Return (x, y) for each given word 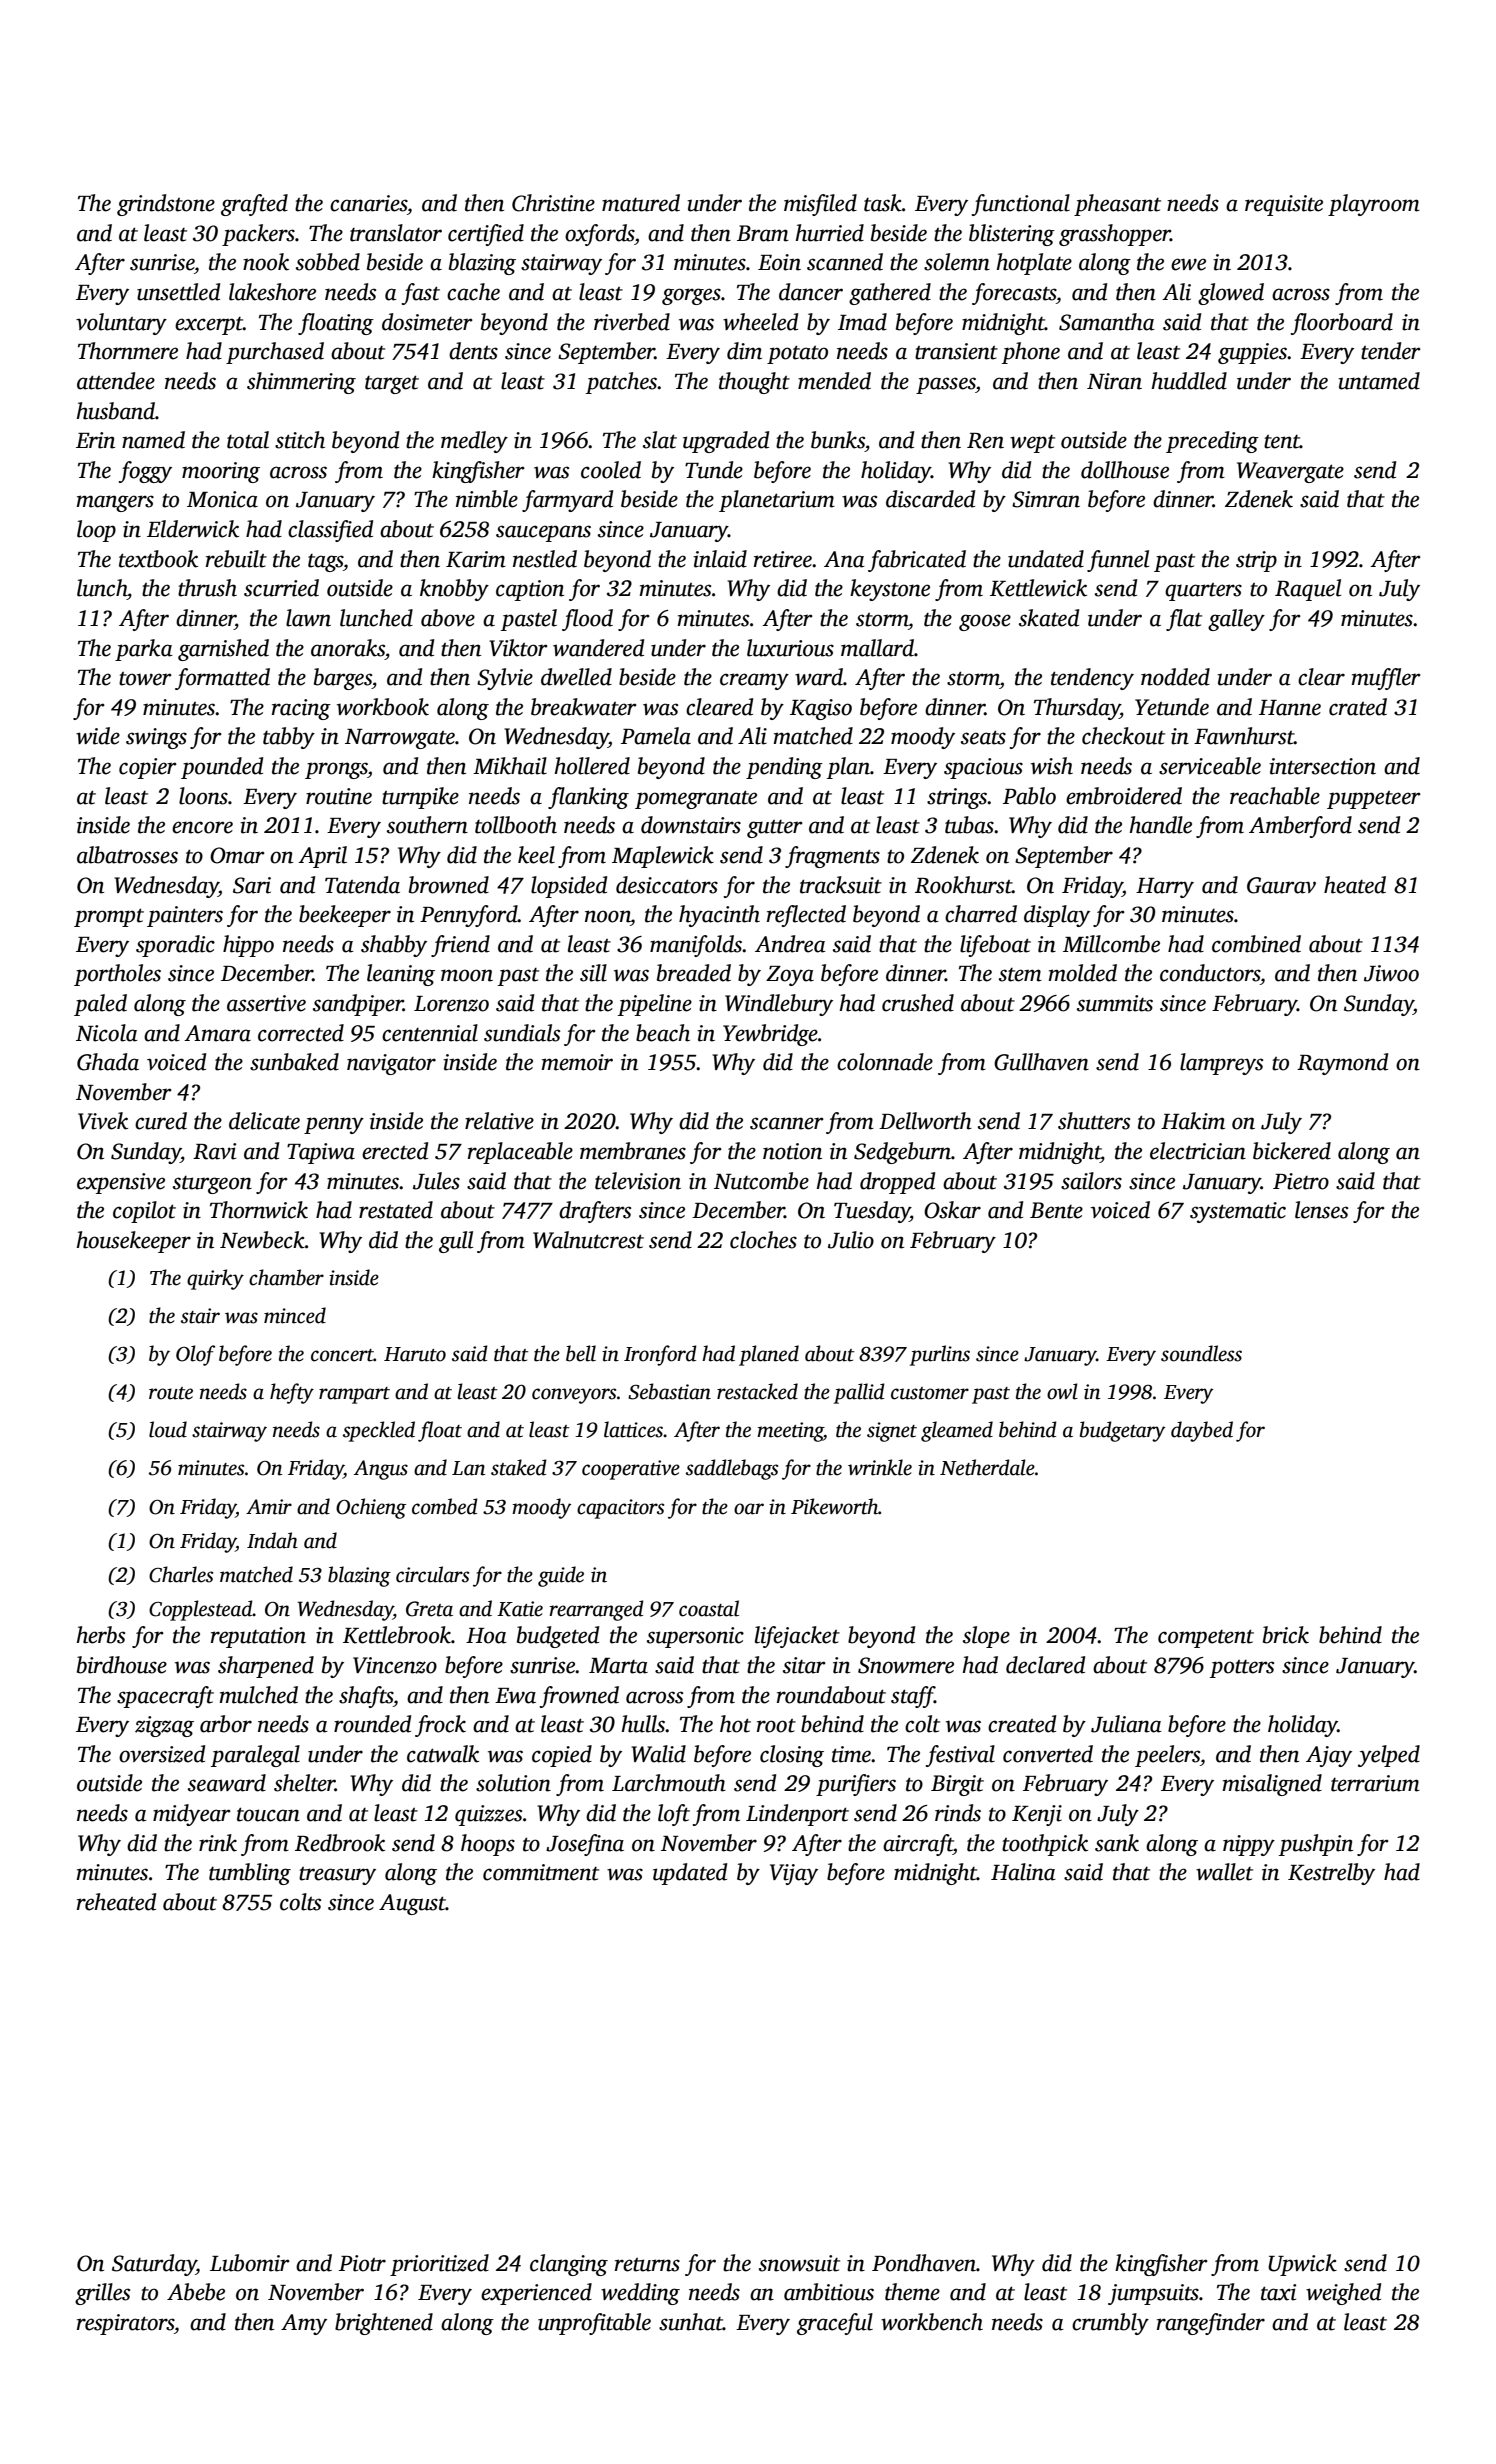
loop (96, 531)
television (638, 1181)
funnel (1118, 561)
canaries (368, 203)
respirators (125, 2324)
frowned (579, 1697)
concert (342, 1355)
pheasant (1117, 205)
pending (784, 768)
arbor (226, 1724)
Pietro (1301, 1181)
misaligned (1272, 1785)
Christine (553, 203)
